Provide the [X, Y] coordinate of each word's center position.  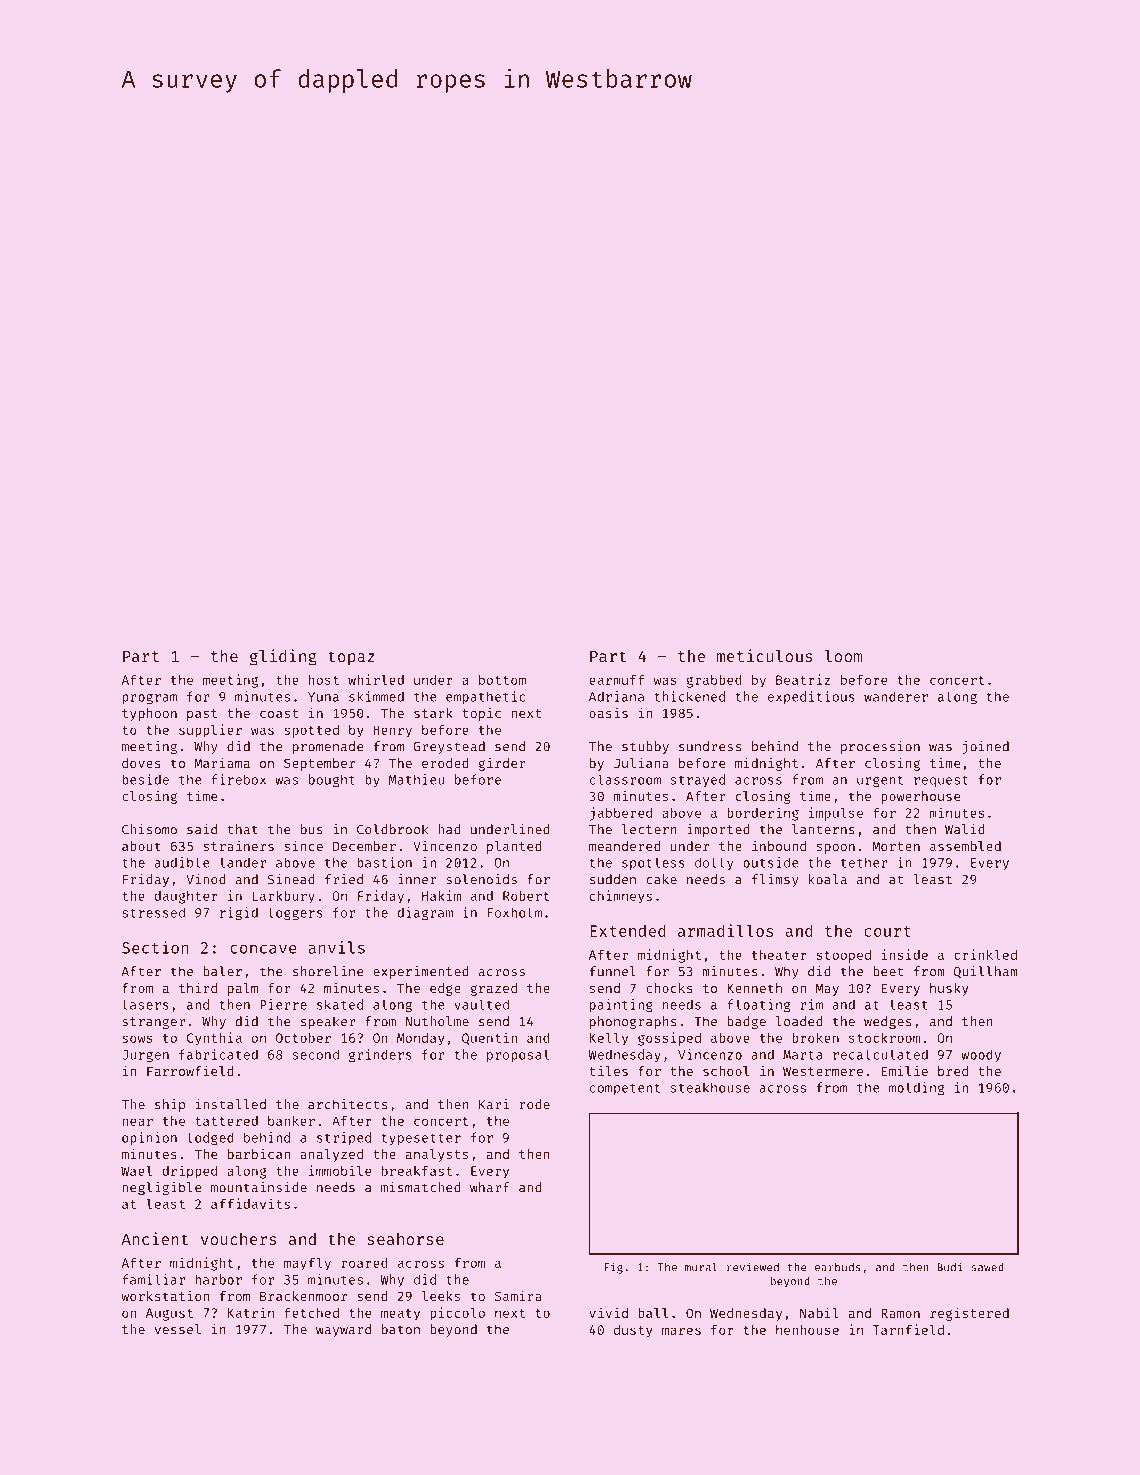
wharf [489, 1187]
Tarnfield [908, 1329]
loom [843, 656]
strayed [698, 780]
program [149, 699]
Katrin [251, 1312]
